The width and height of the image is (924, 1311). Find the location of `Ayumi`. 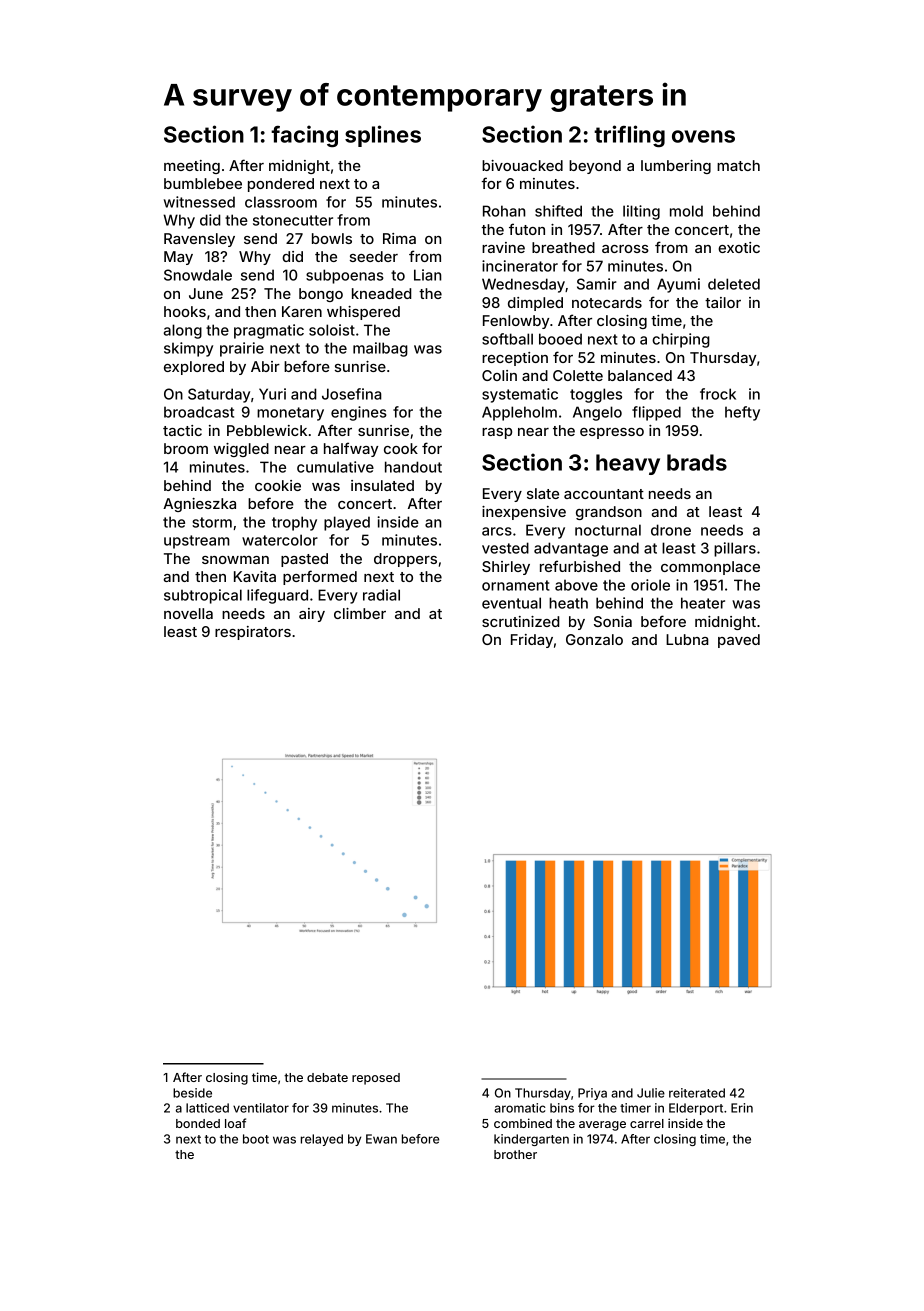

Ayumi is located at coordinates (678, 285).
